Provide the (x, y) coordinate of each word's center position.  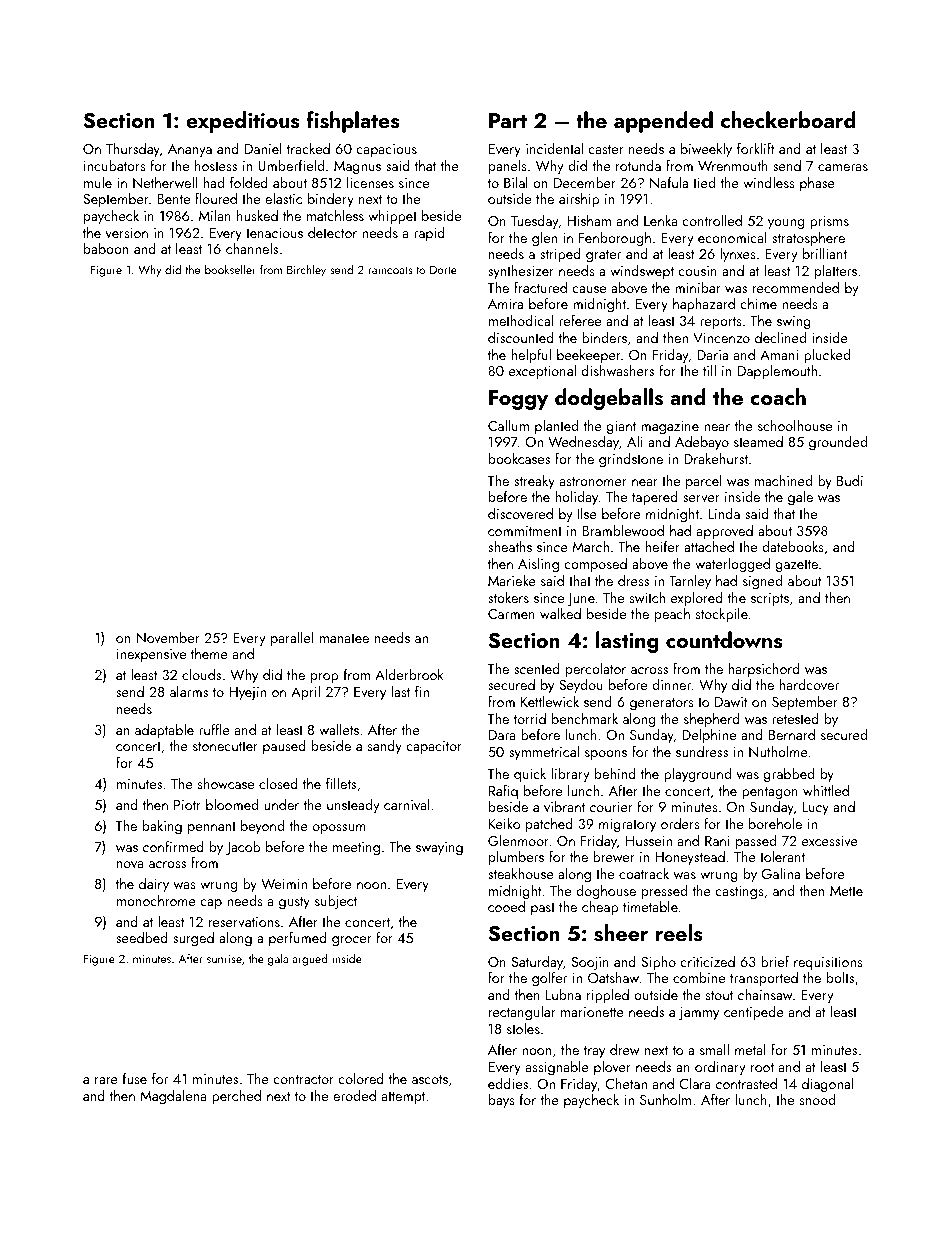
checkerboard (788, 119)
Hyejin (247, 693)
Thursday (133, 150)
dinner (671, 684)
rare (106, 1080)
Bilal (516, 182)
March (591, 546)
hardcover (809, 684)
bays (502, 1101)
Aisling (538, 565)
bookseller (230, 269)
